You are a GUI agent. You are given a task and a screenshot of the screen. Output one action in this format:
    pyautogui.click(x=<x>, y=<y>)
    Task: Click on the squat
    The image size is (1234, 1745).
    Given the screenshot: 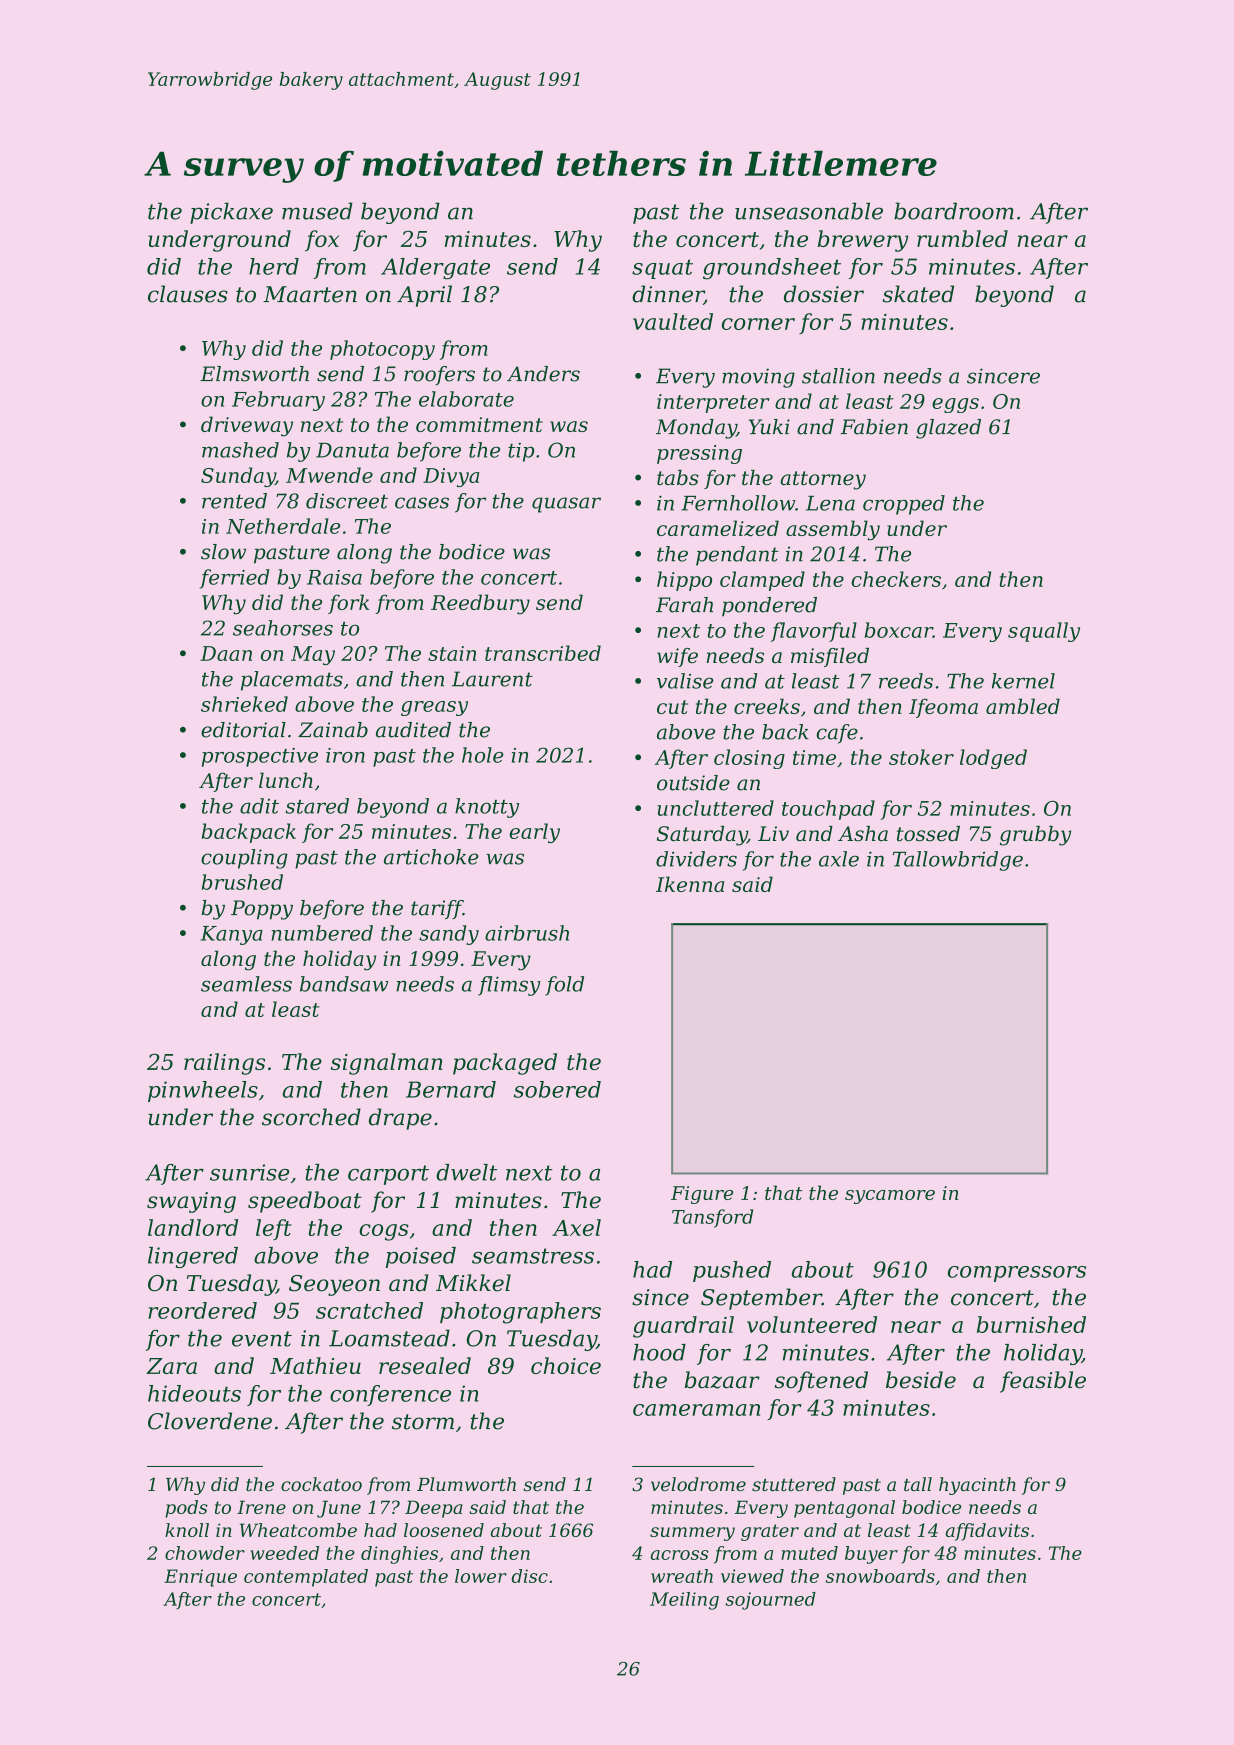 What is the action you would take?
    pyautogui.click(x=662, y=269)
